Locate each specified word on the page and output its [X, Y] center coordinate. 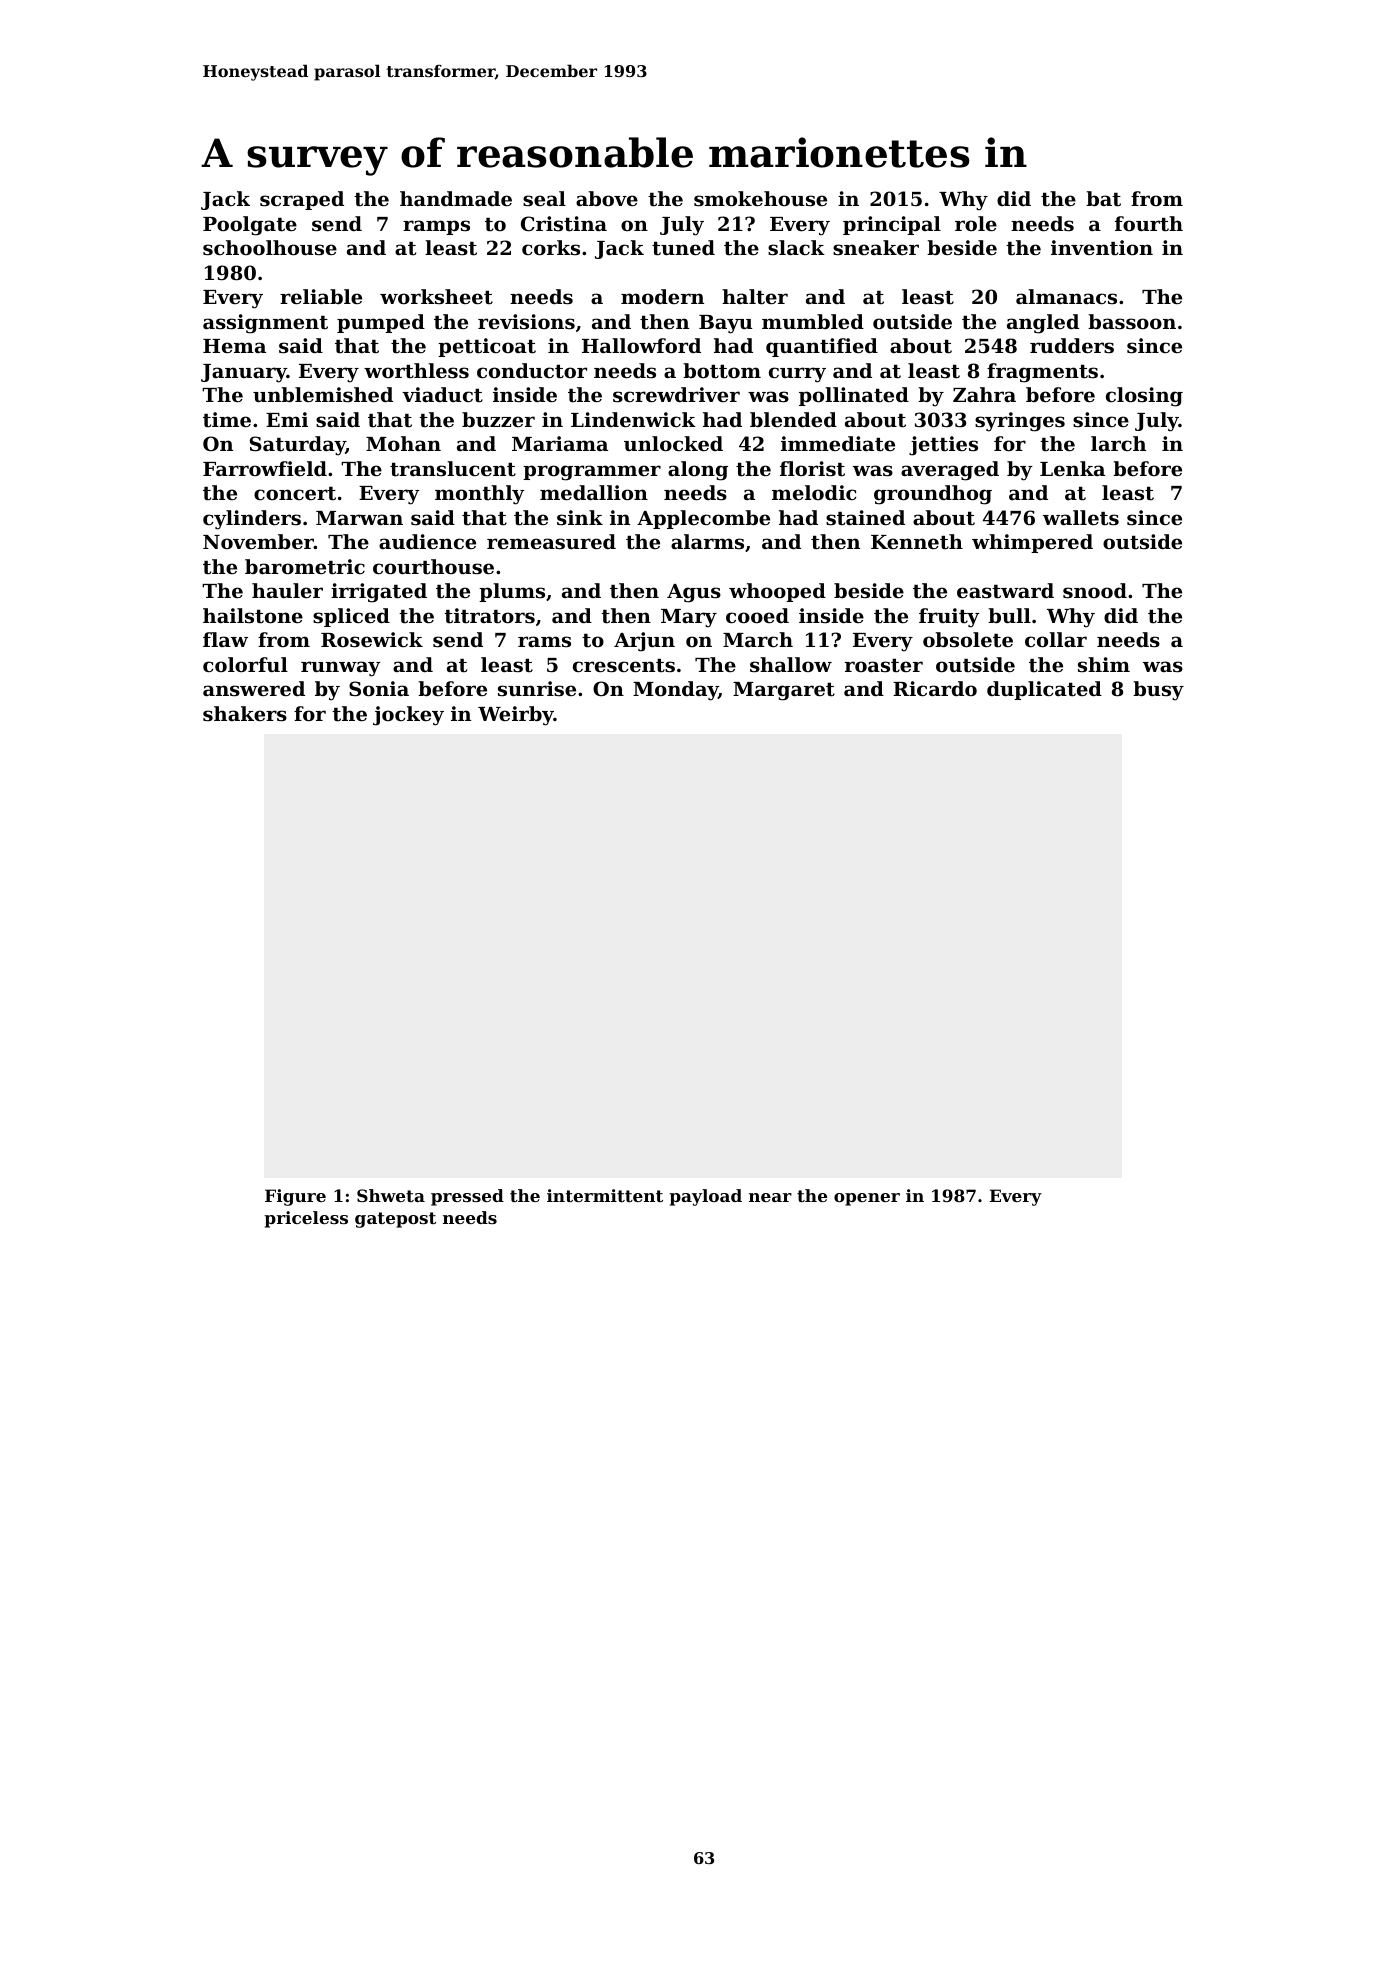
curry [797, 375]
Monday [675, 691]
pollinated [854, 396]
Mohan [403, 443]
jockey [408, 716]
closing [1144, 397]
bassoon [1132, 321]
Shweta [391, 1195]
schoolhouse [270, 248]
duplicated [1044, 690]
